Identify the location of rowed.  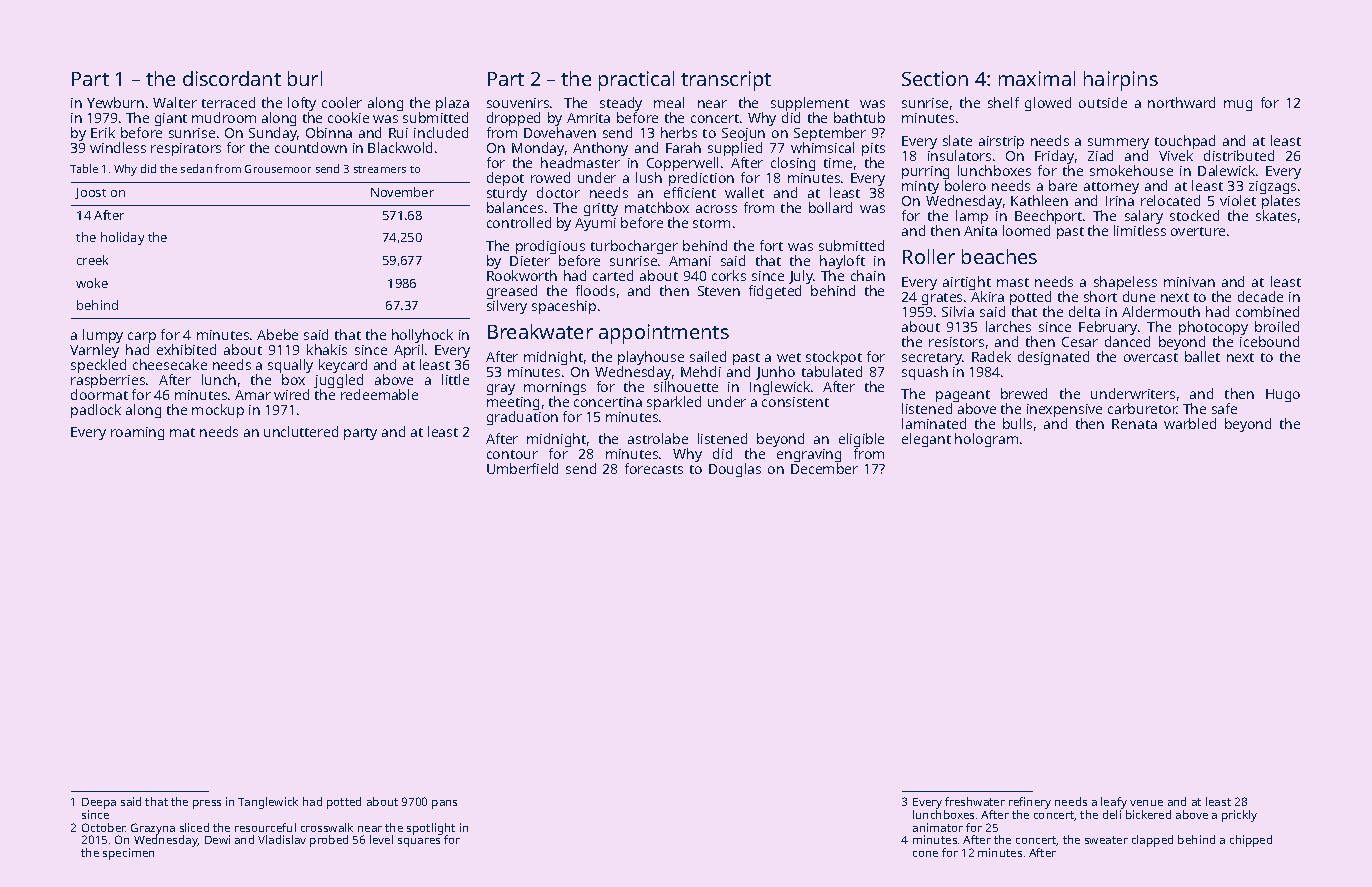
(550, 177).
